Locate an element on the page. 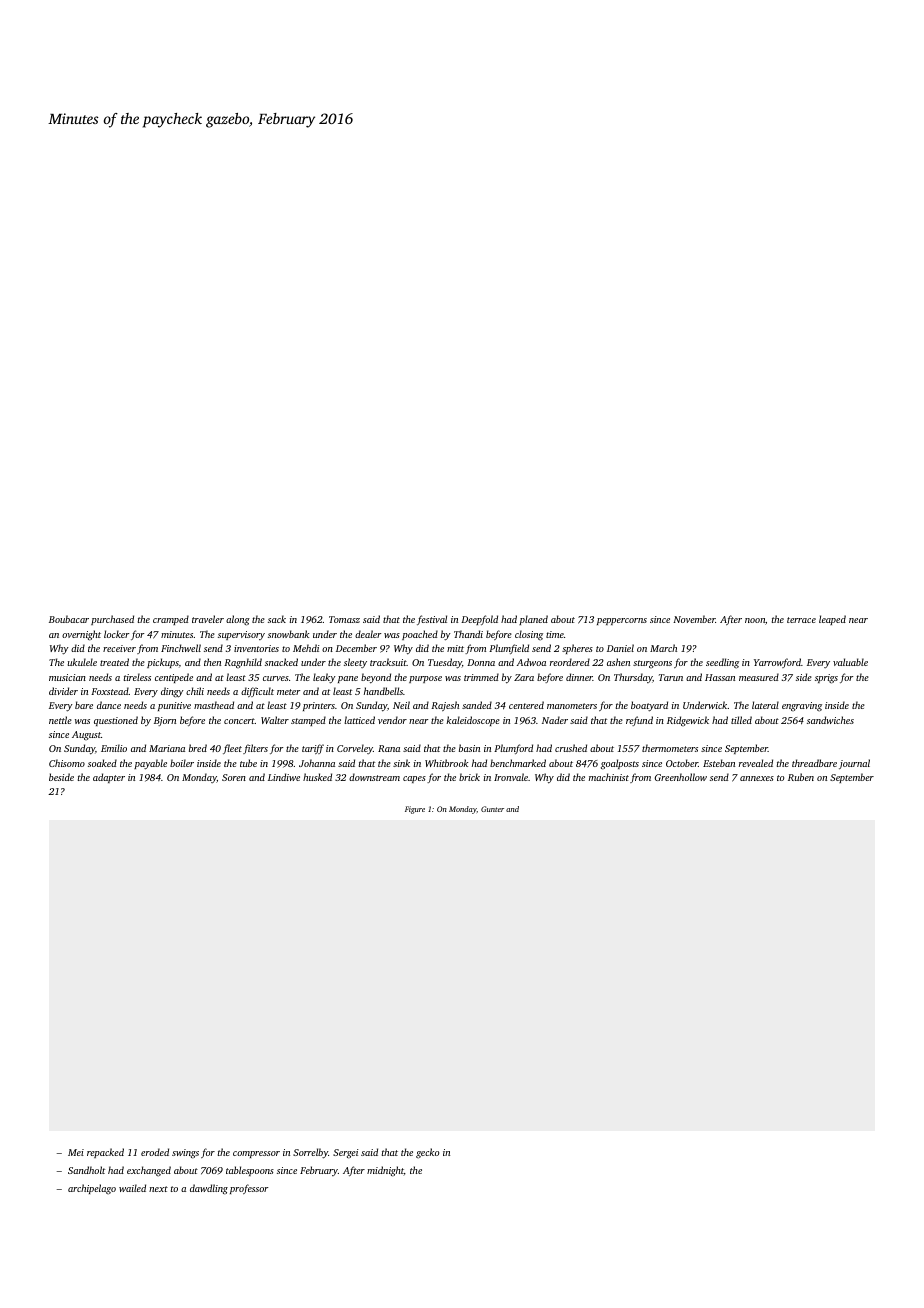 The height and width of the document is (1308, 924). sandwiches is located at coordinates (830, 720).
